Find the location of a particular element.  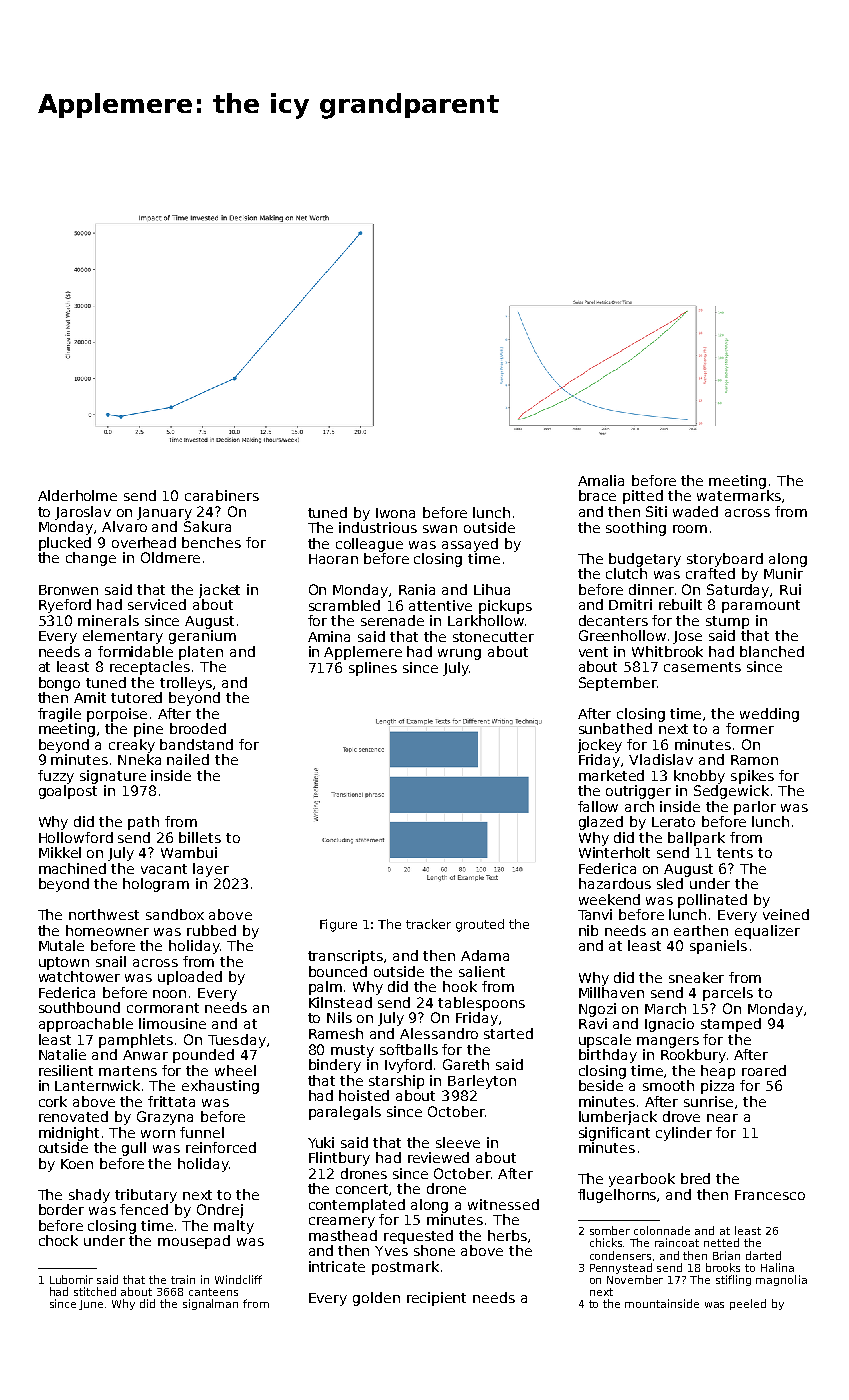

carabiners is located at coordinates (222, 495).
